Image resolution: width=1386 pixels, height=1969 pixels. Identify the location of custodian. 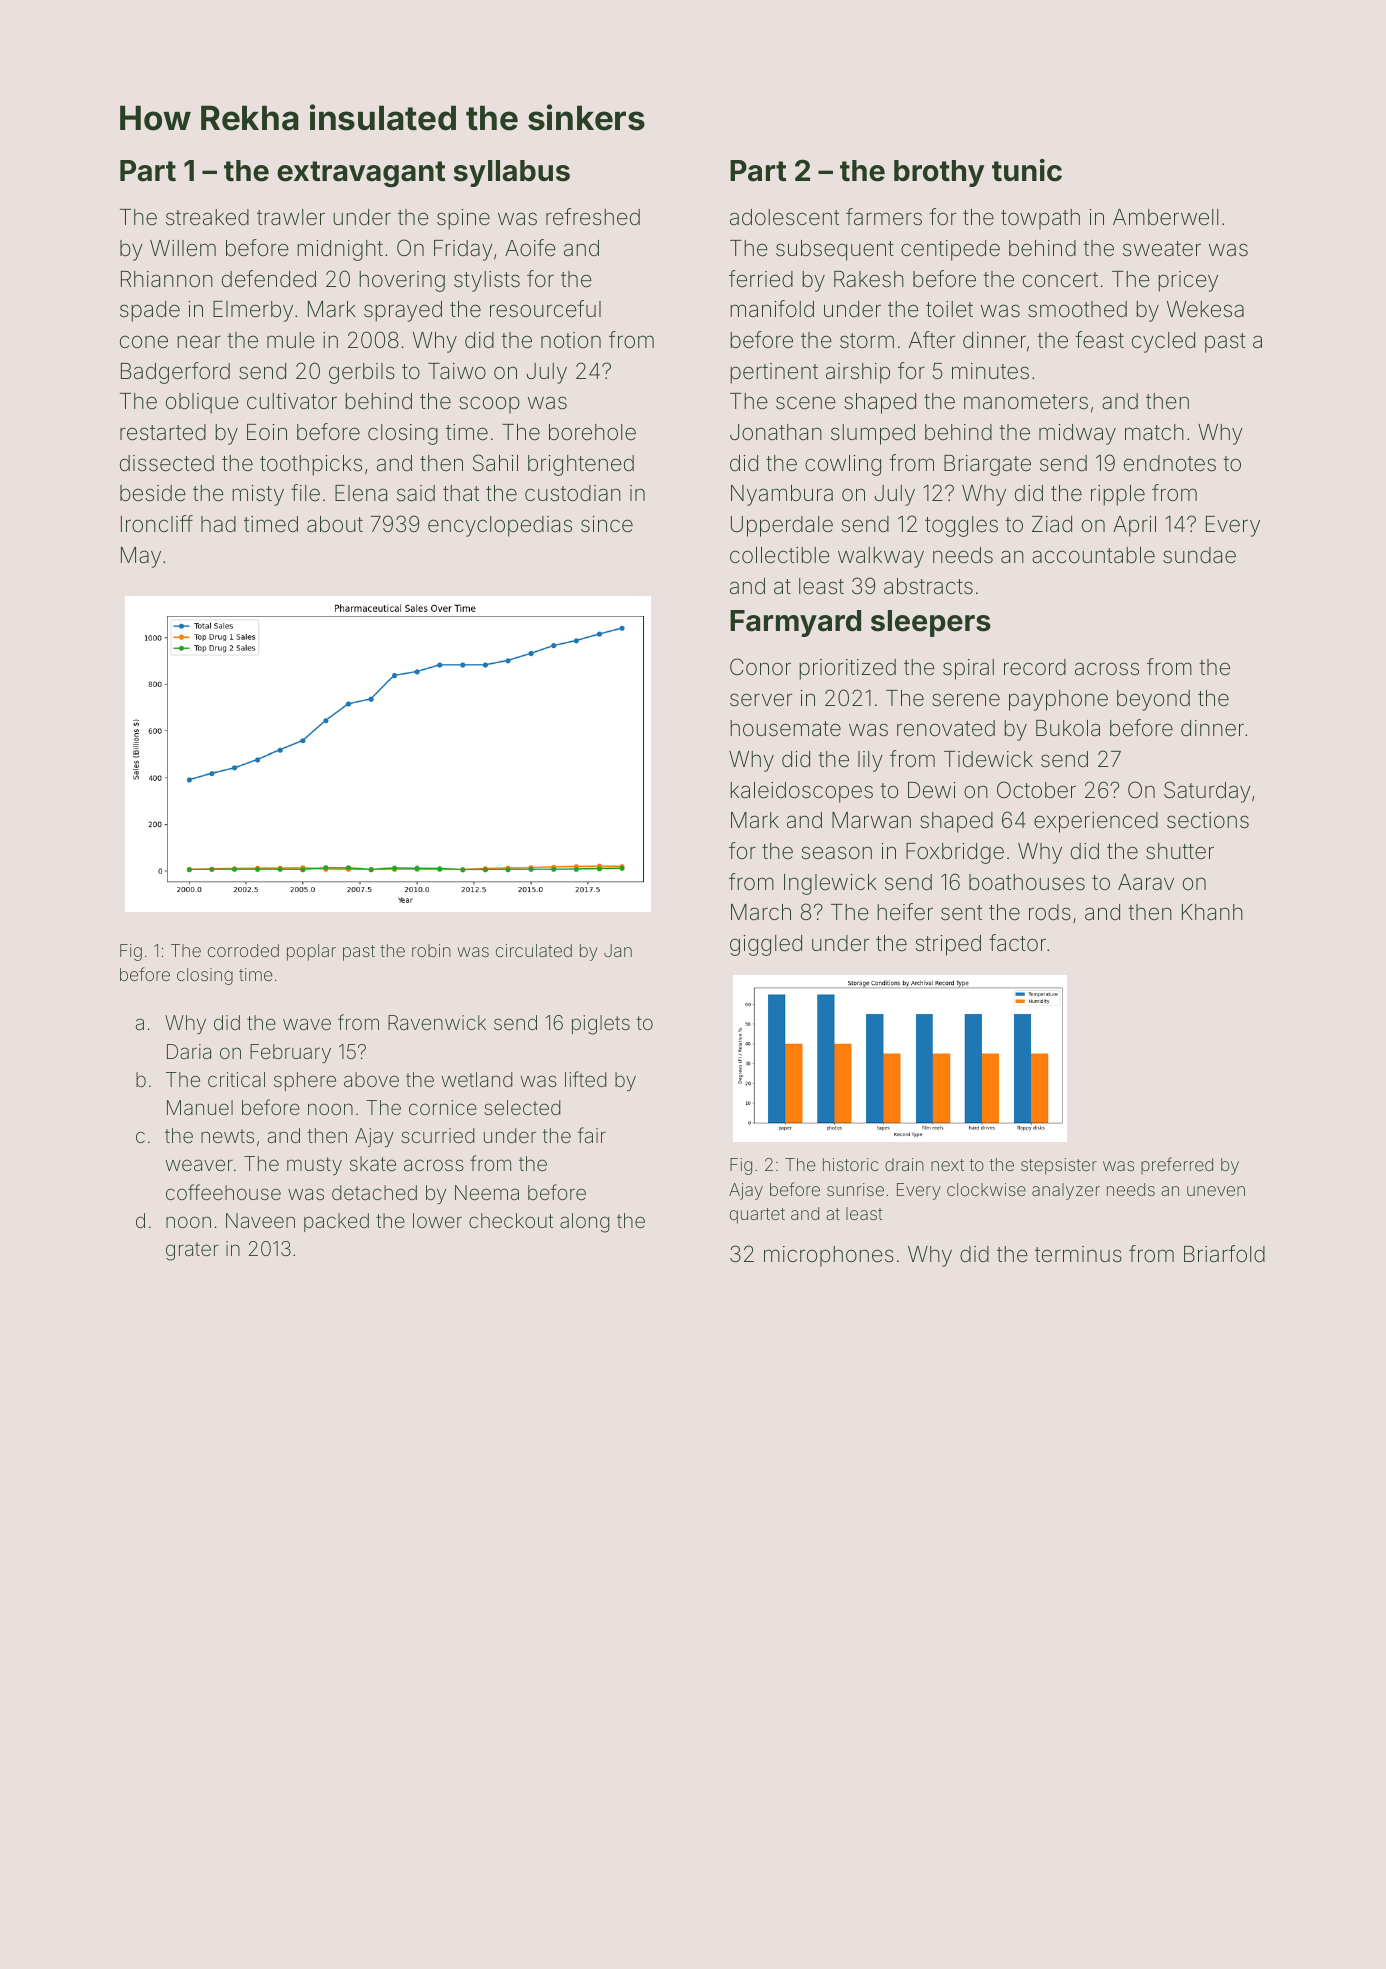
(573, 493).
